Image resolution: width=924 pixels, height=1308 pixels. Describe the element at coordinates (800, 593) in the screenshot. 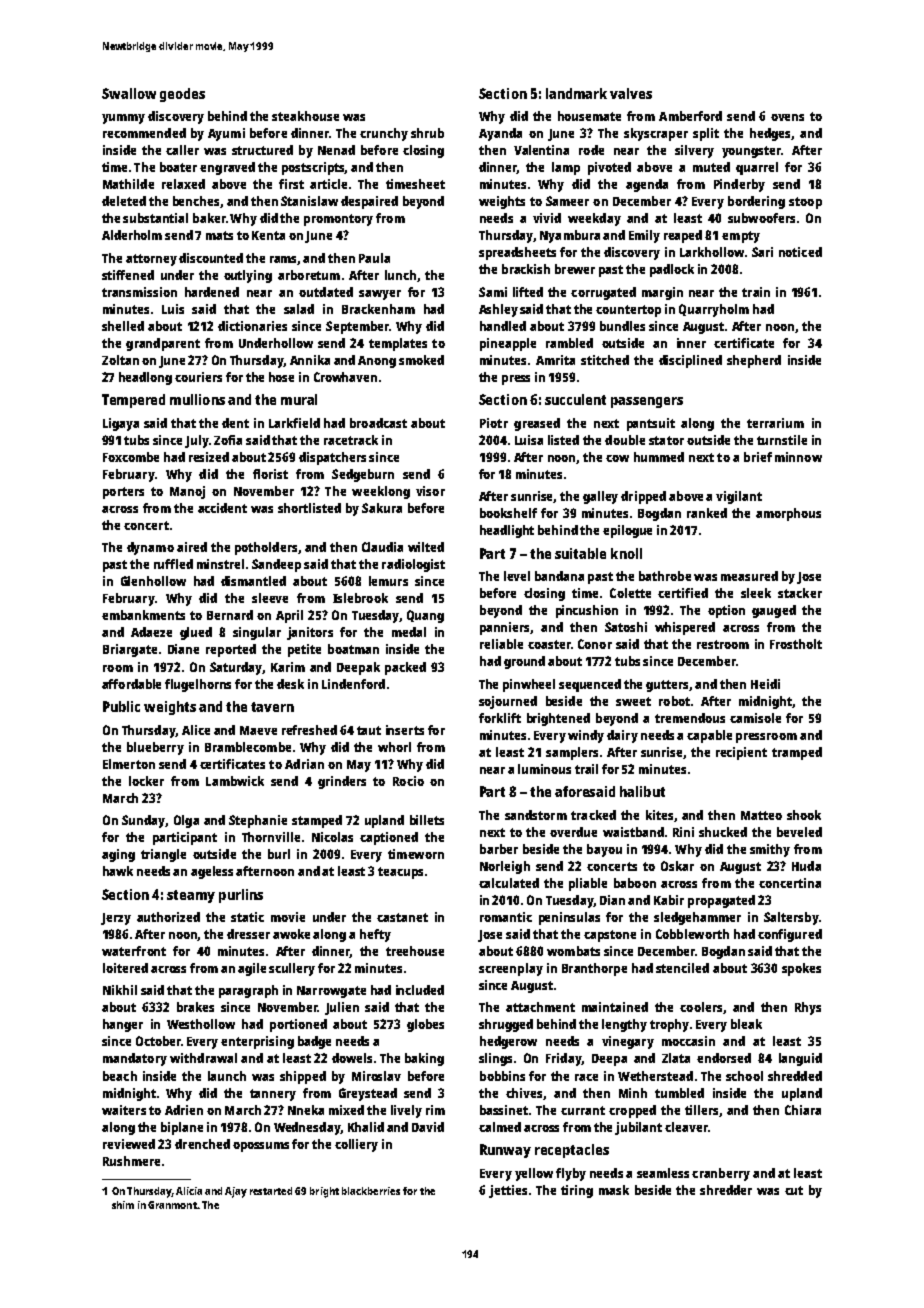

I see `stacker` at that location.
